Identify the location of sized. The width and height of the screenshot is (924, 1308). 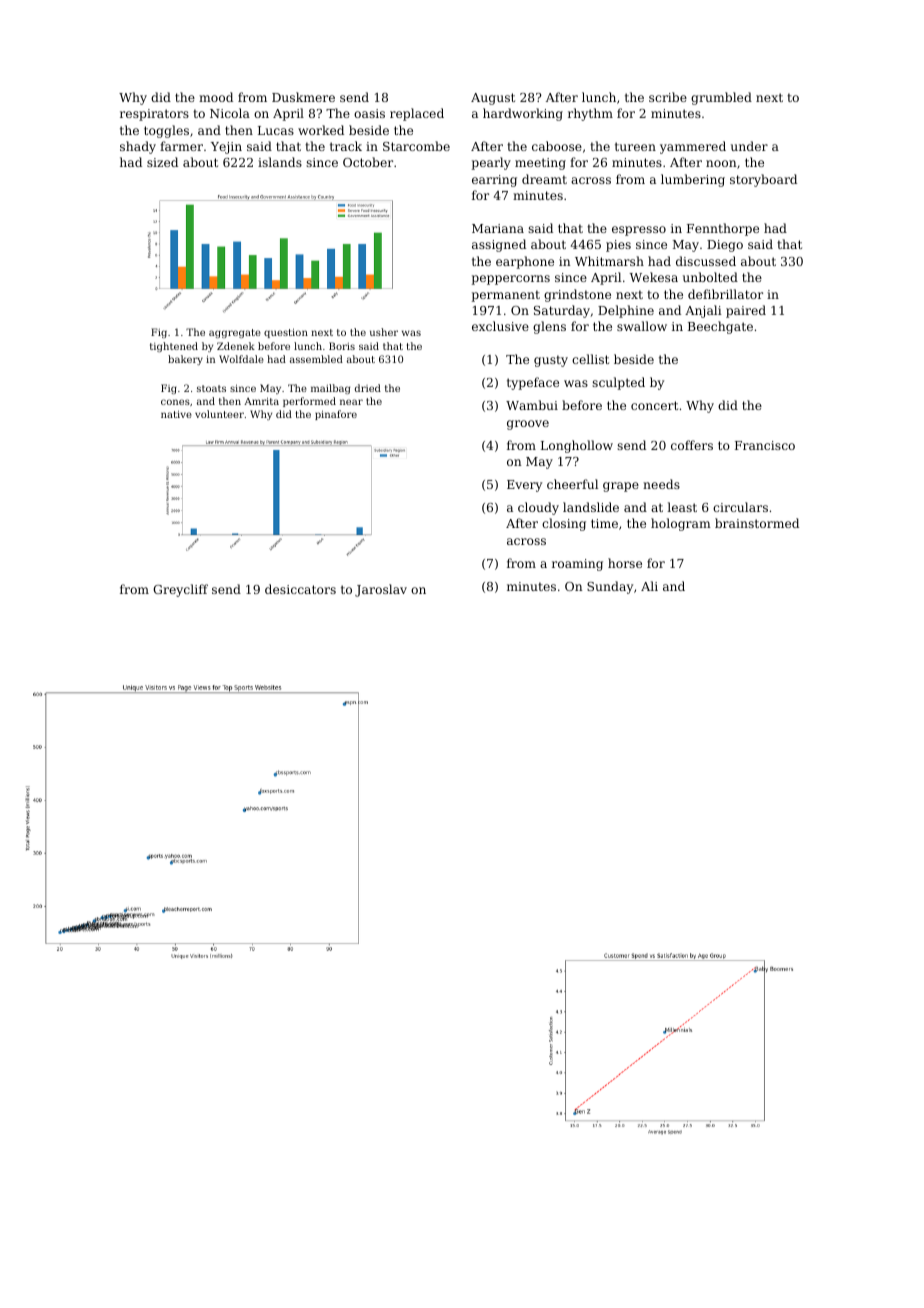
(162, 162).
